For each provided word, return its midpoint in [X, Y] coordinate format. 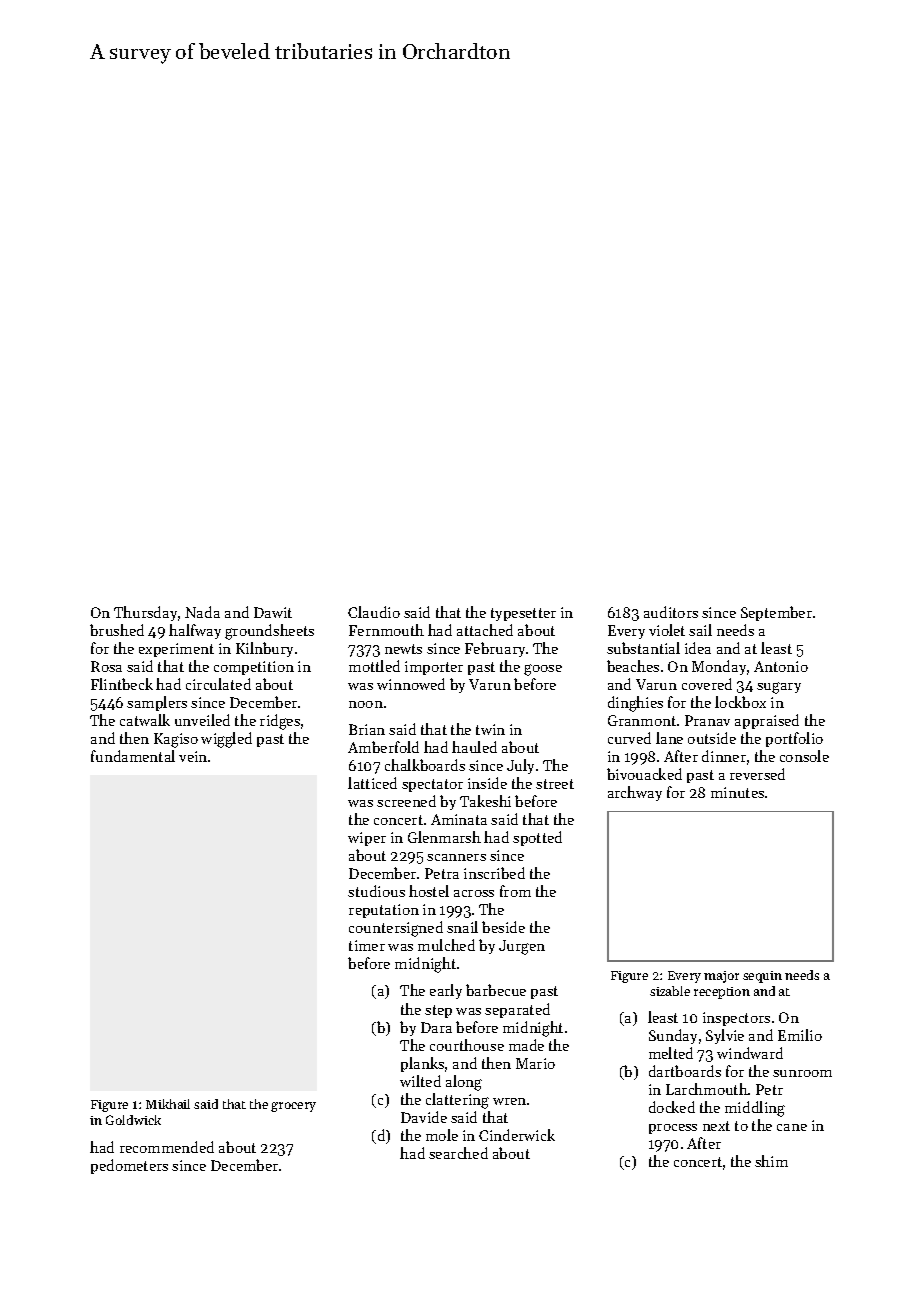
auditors [671, 612]
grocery [293, 1107]
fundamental [133, 756]
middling [755, 1109]
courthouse [467, 1045]
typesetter [523, 614]
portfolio [794, 739]
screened [406, 801]
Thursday [145, 613]
